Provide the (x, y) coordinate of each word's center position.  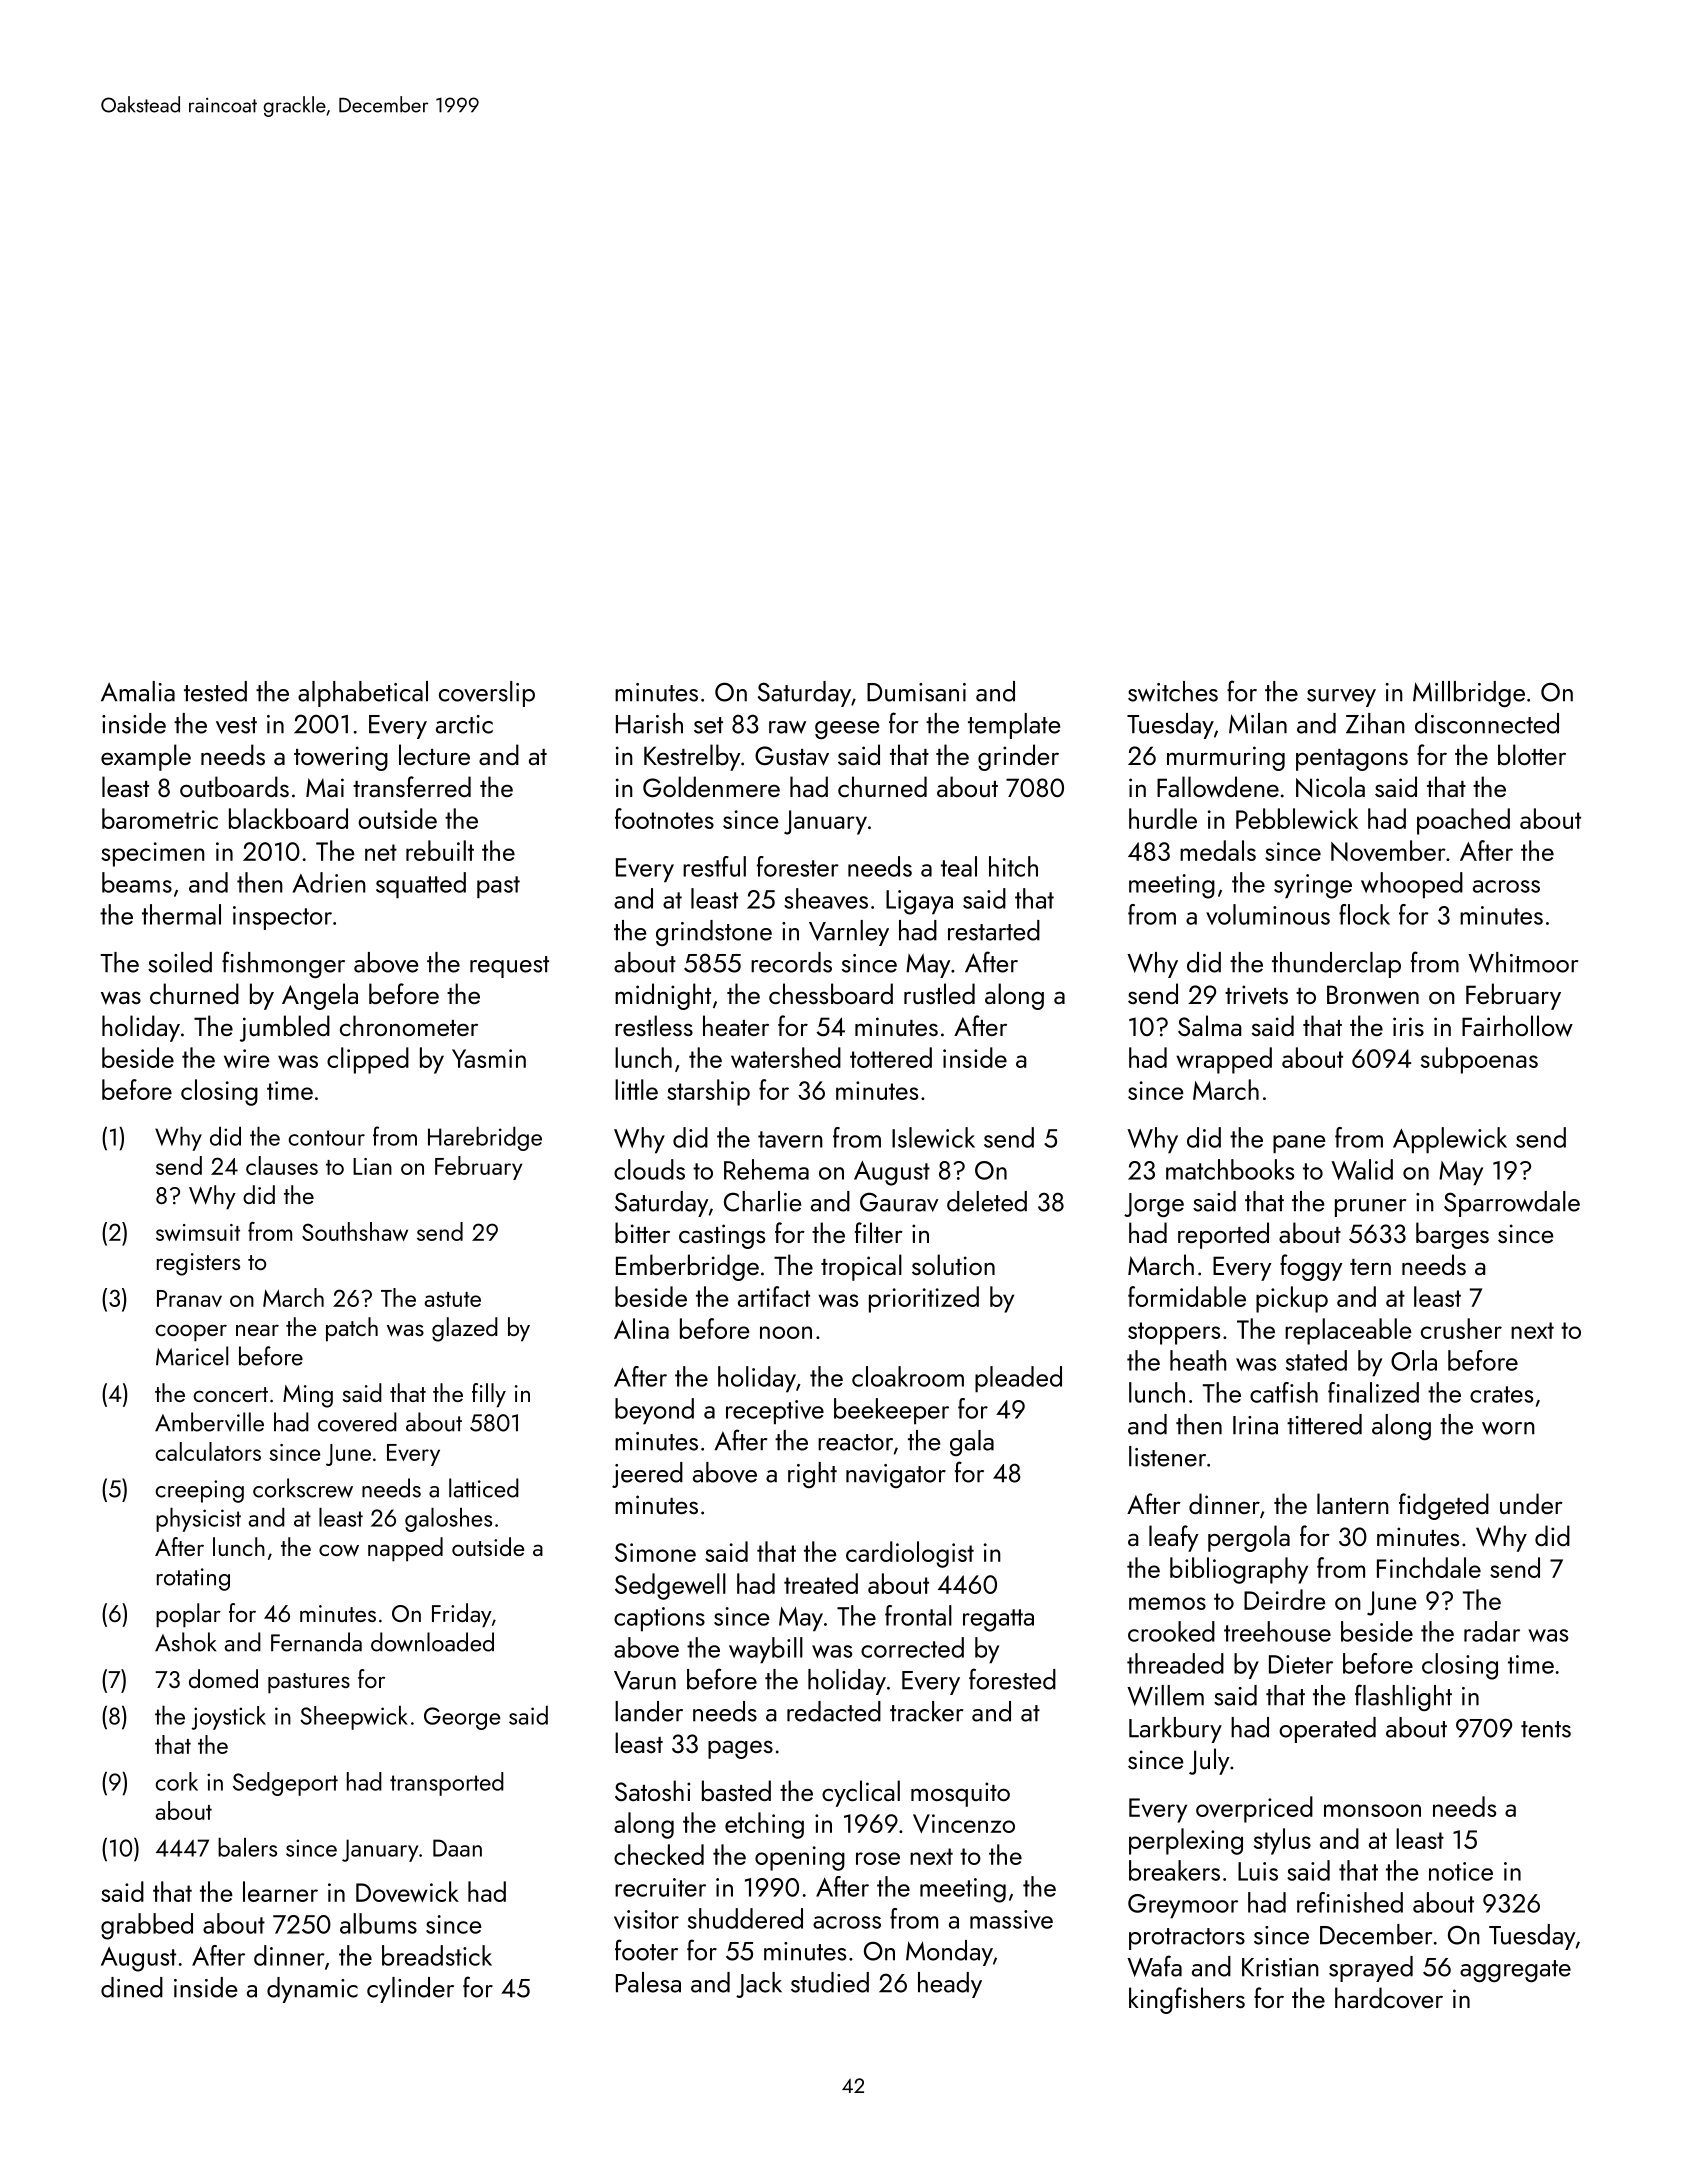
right (812, 1475)
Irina (1255, 1425)
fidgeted (1444, 1506)
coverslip (487, 694)
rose (878, 1858)
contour (327, 1138)
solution (953, 1264)
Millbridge (1469, 694)
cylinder (410, 1990)
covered (357, 1422)
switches (1173, 691)
